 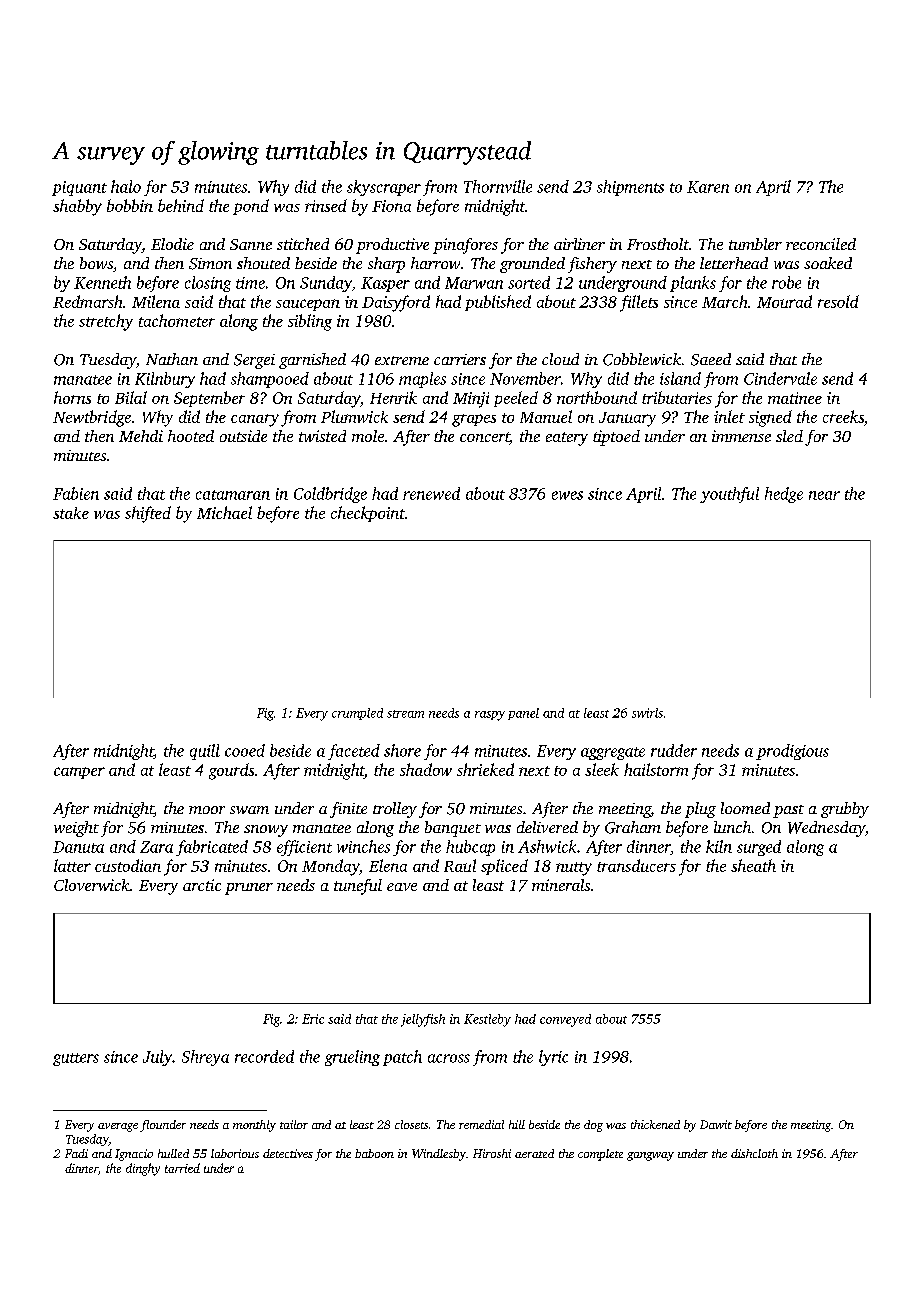 What do you see at coordinates (498, 186) in the image?
I see `Thornville` at bounding box center [498, 186].
